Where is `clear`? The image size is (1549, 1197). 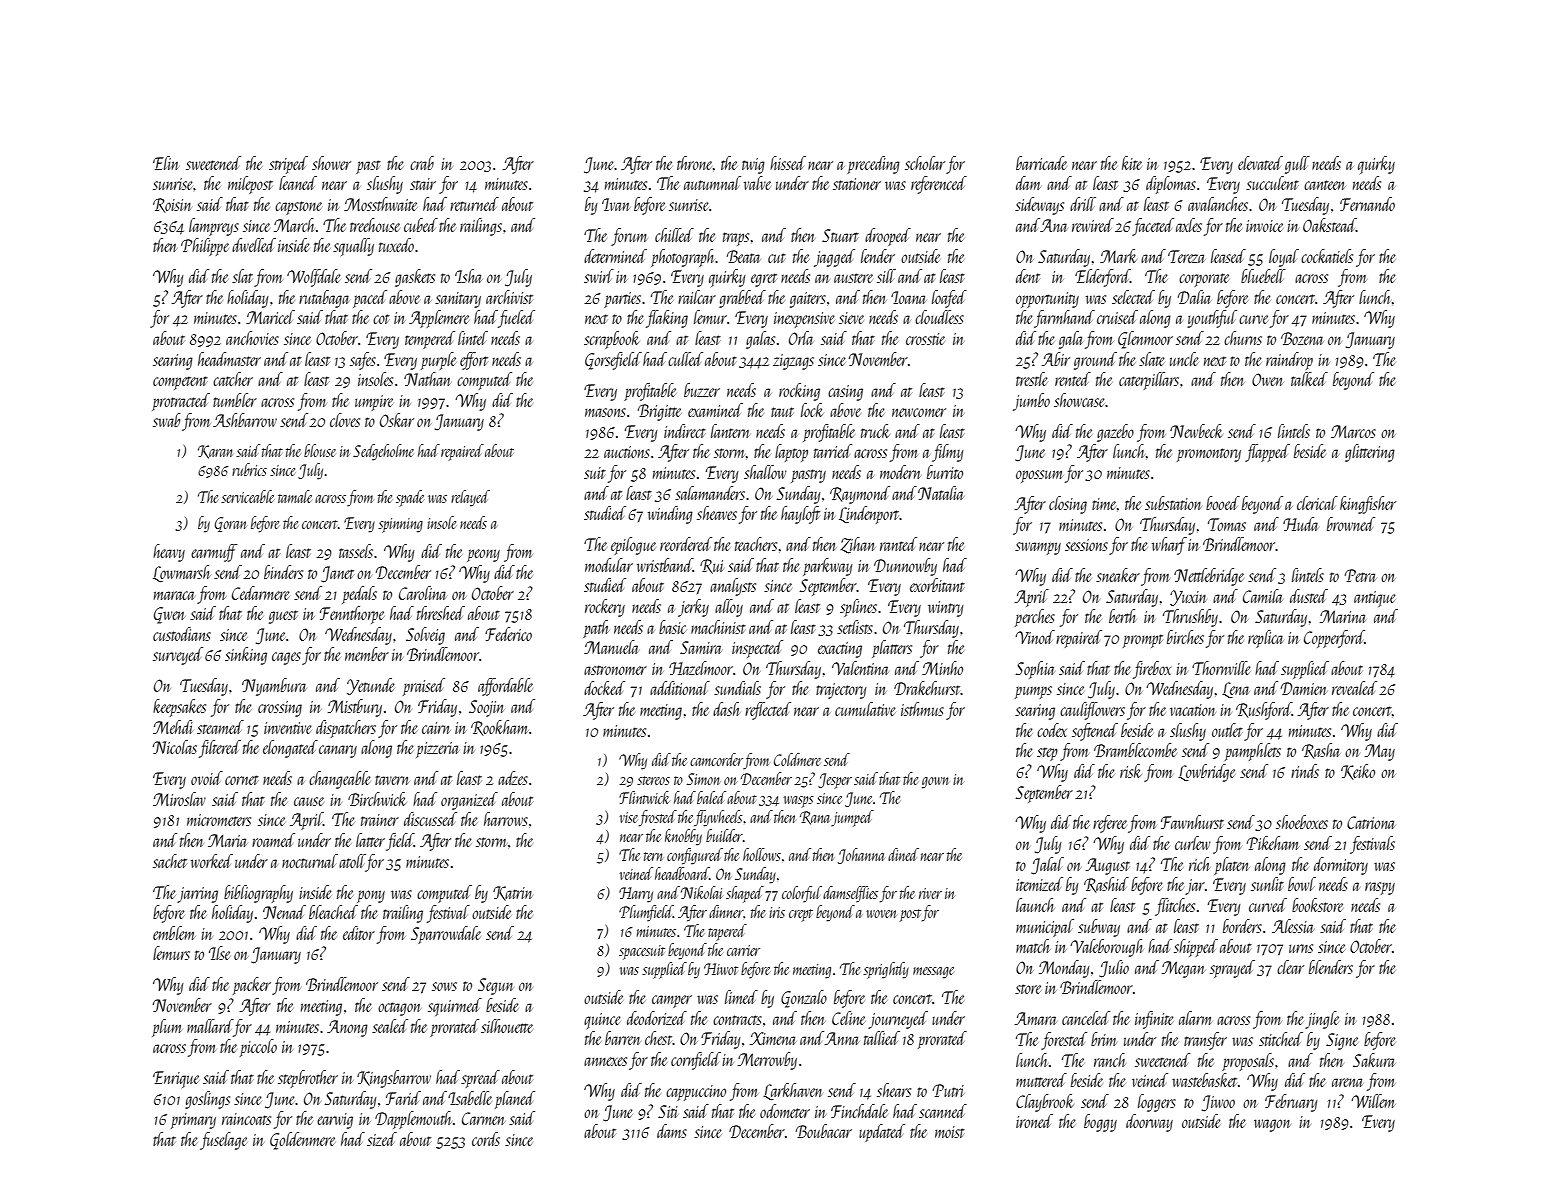
clear is located at coordinates (1290, 967).
